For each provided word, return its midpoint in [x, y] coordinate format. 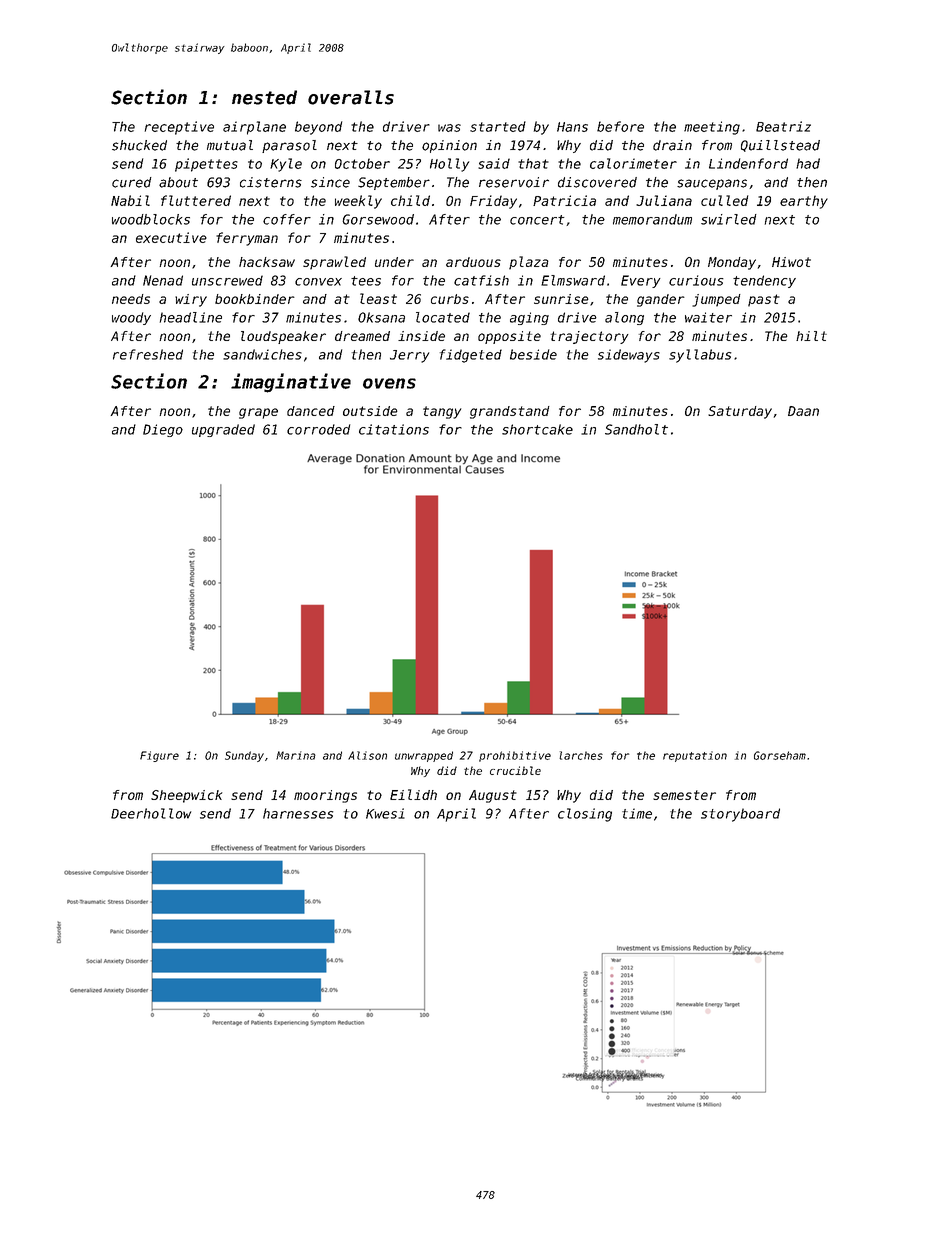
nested [264, 97]
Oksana [381, 317]
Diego [163, 430]
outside [370, 411]
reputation [695, 756]
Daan [803, 411]
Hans [572, 127]
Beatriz [783, 126]
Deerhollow [151, 813]
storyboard [740, 815]
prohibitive [515, 756]
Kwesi [385, 813]
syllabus [700, 356]
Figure [159, 756]
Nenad [163, 280]
